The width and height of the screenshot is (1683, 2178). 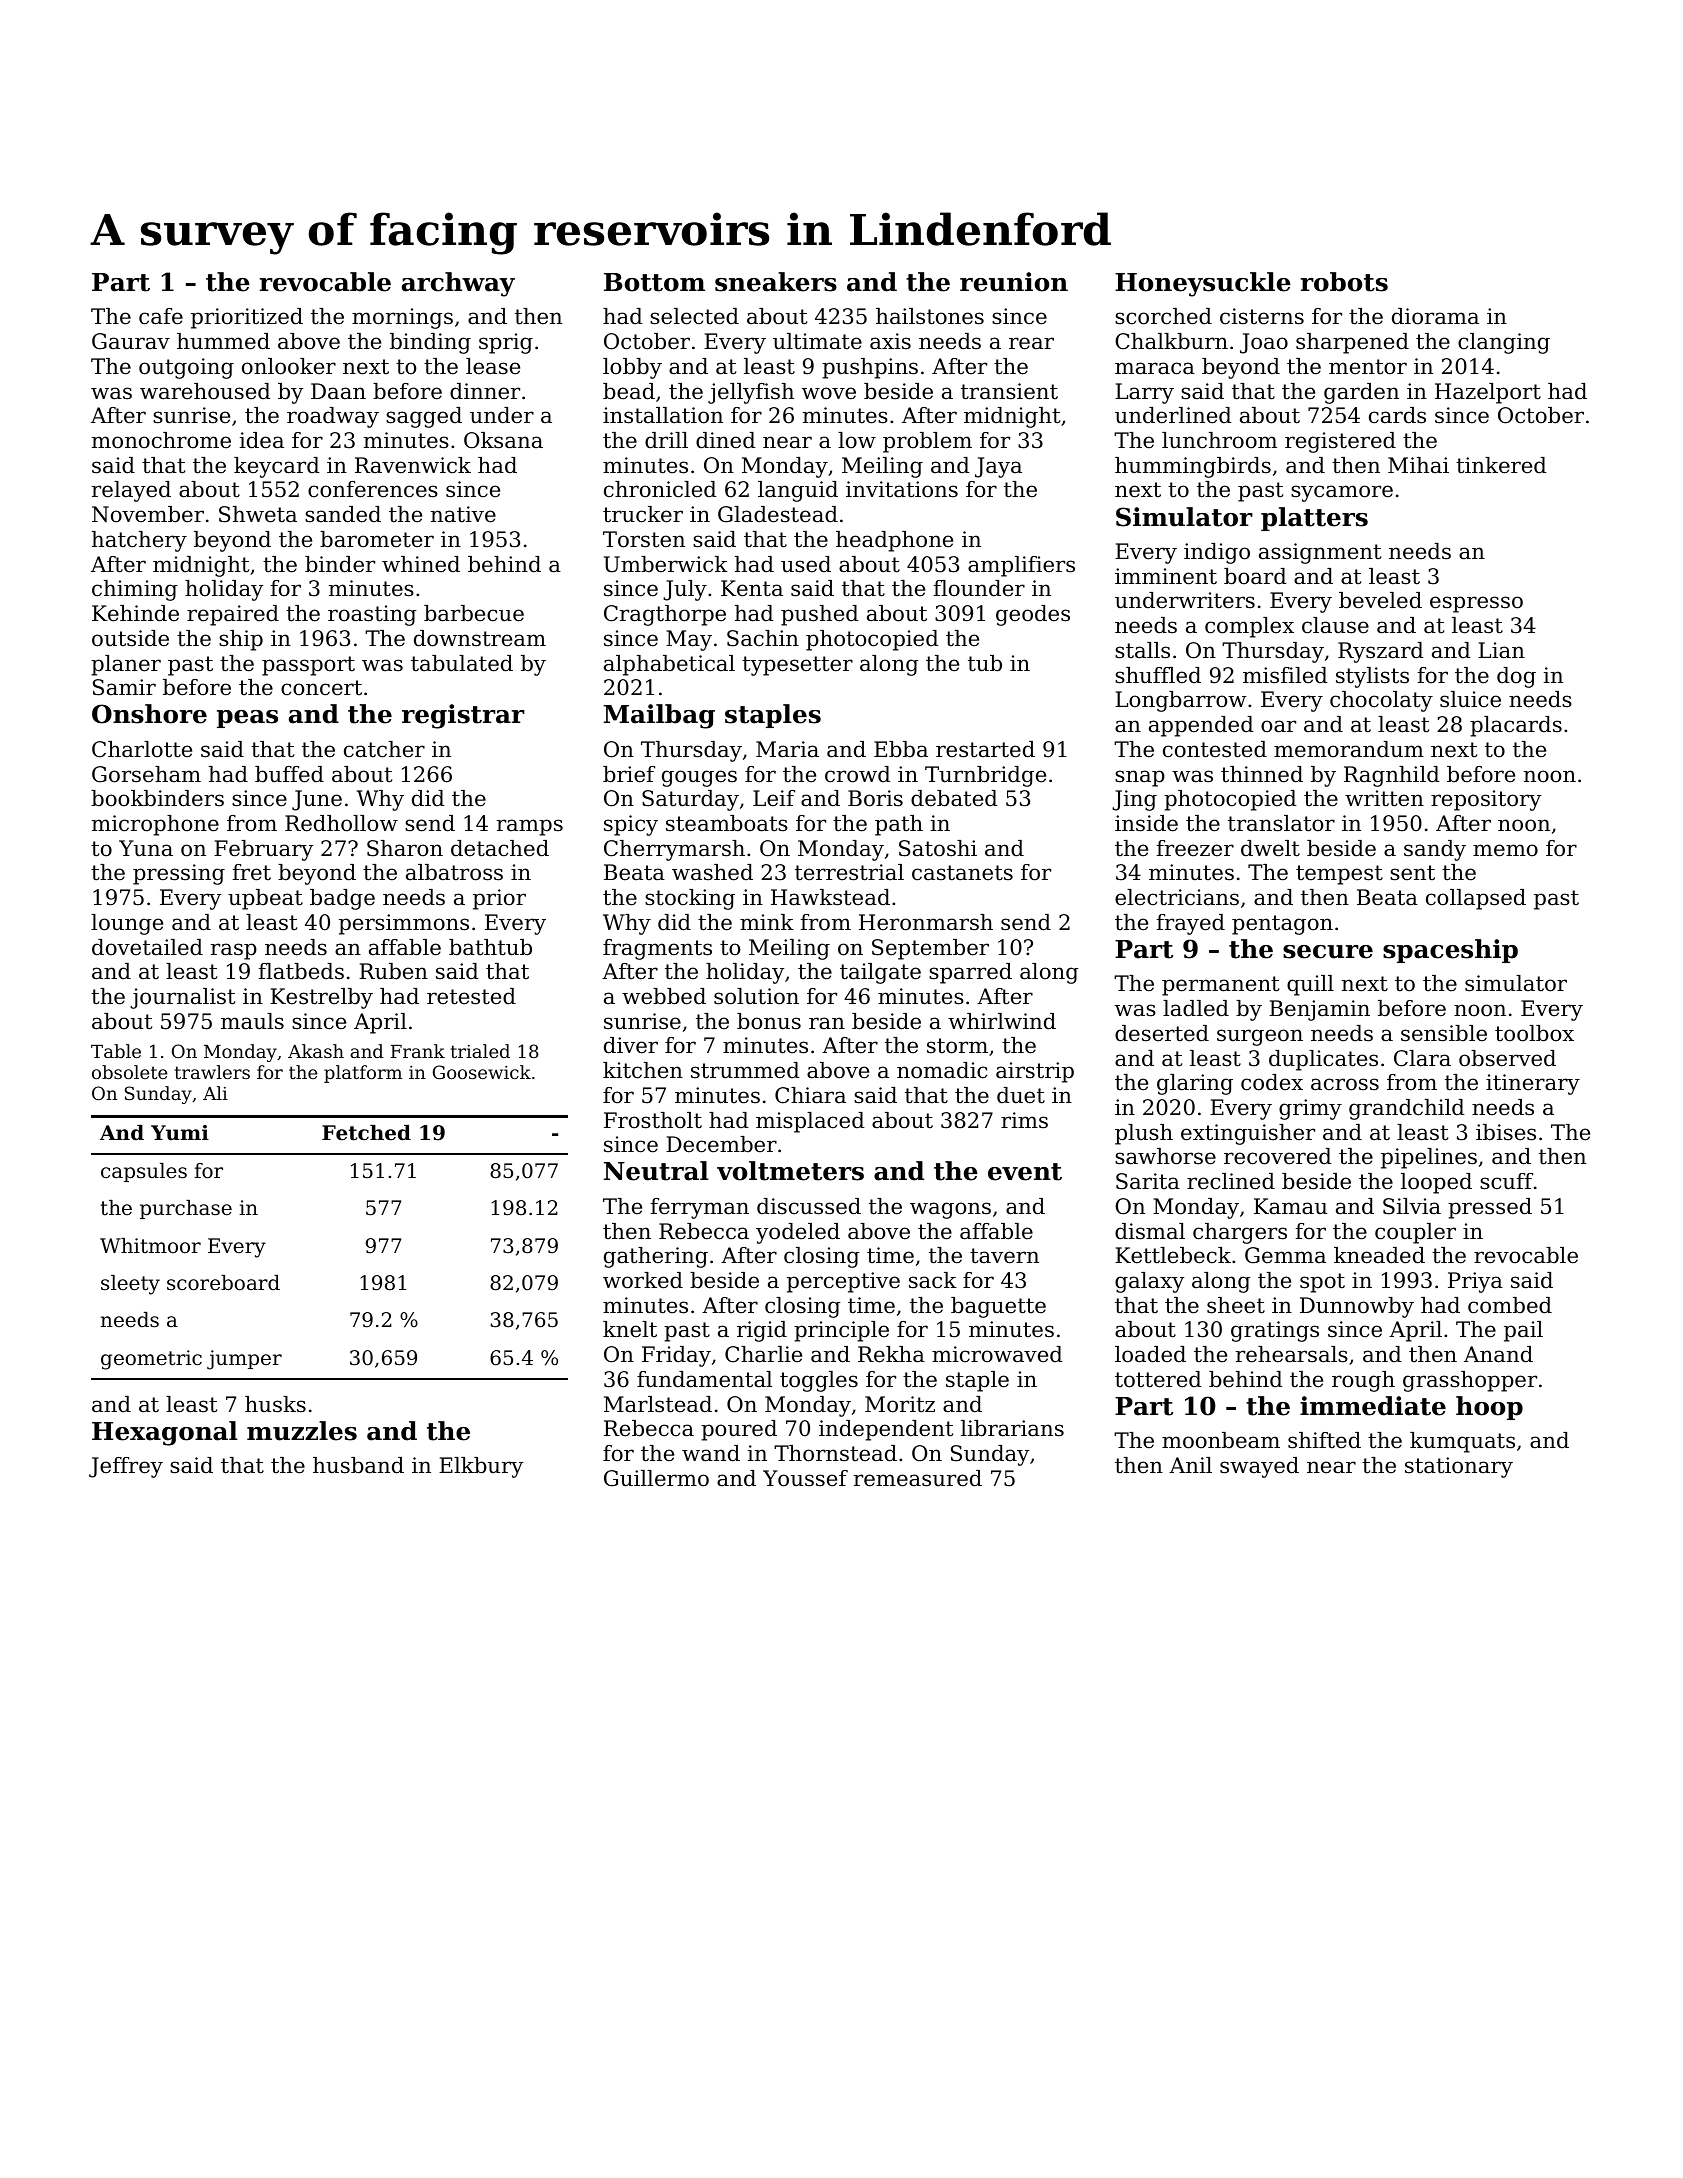 What do you see at coordinates (1490, 1208) in the screenshot?
I see `pressed` at bounding box center [1490, 1208].
